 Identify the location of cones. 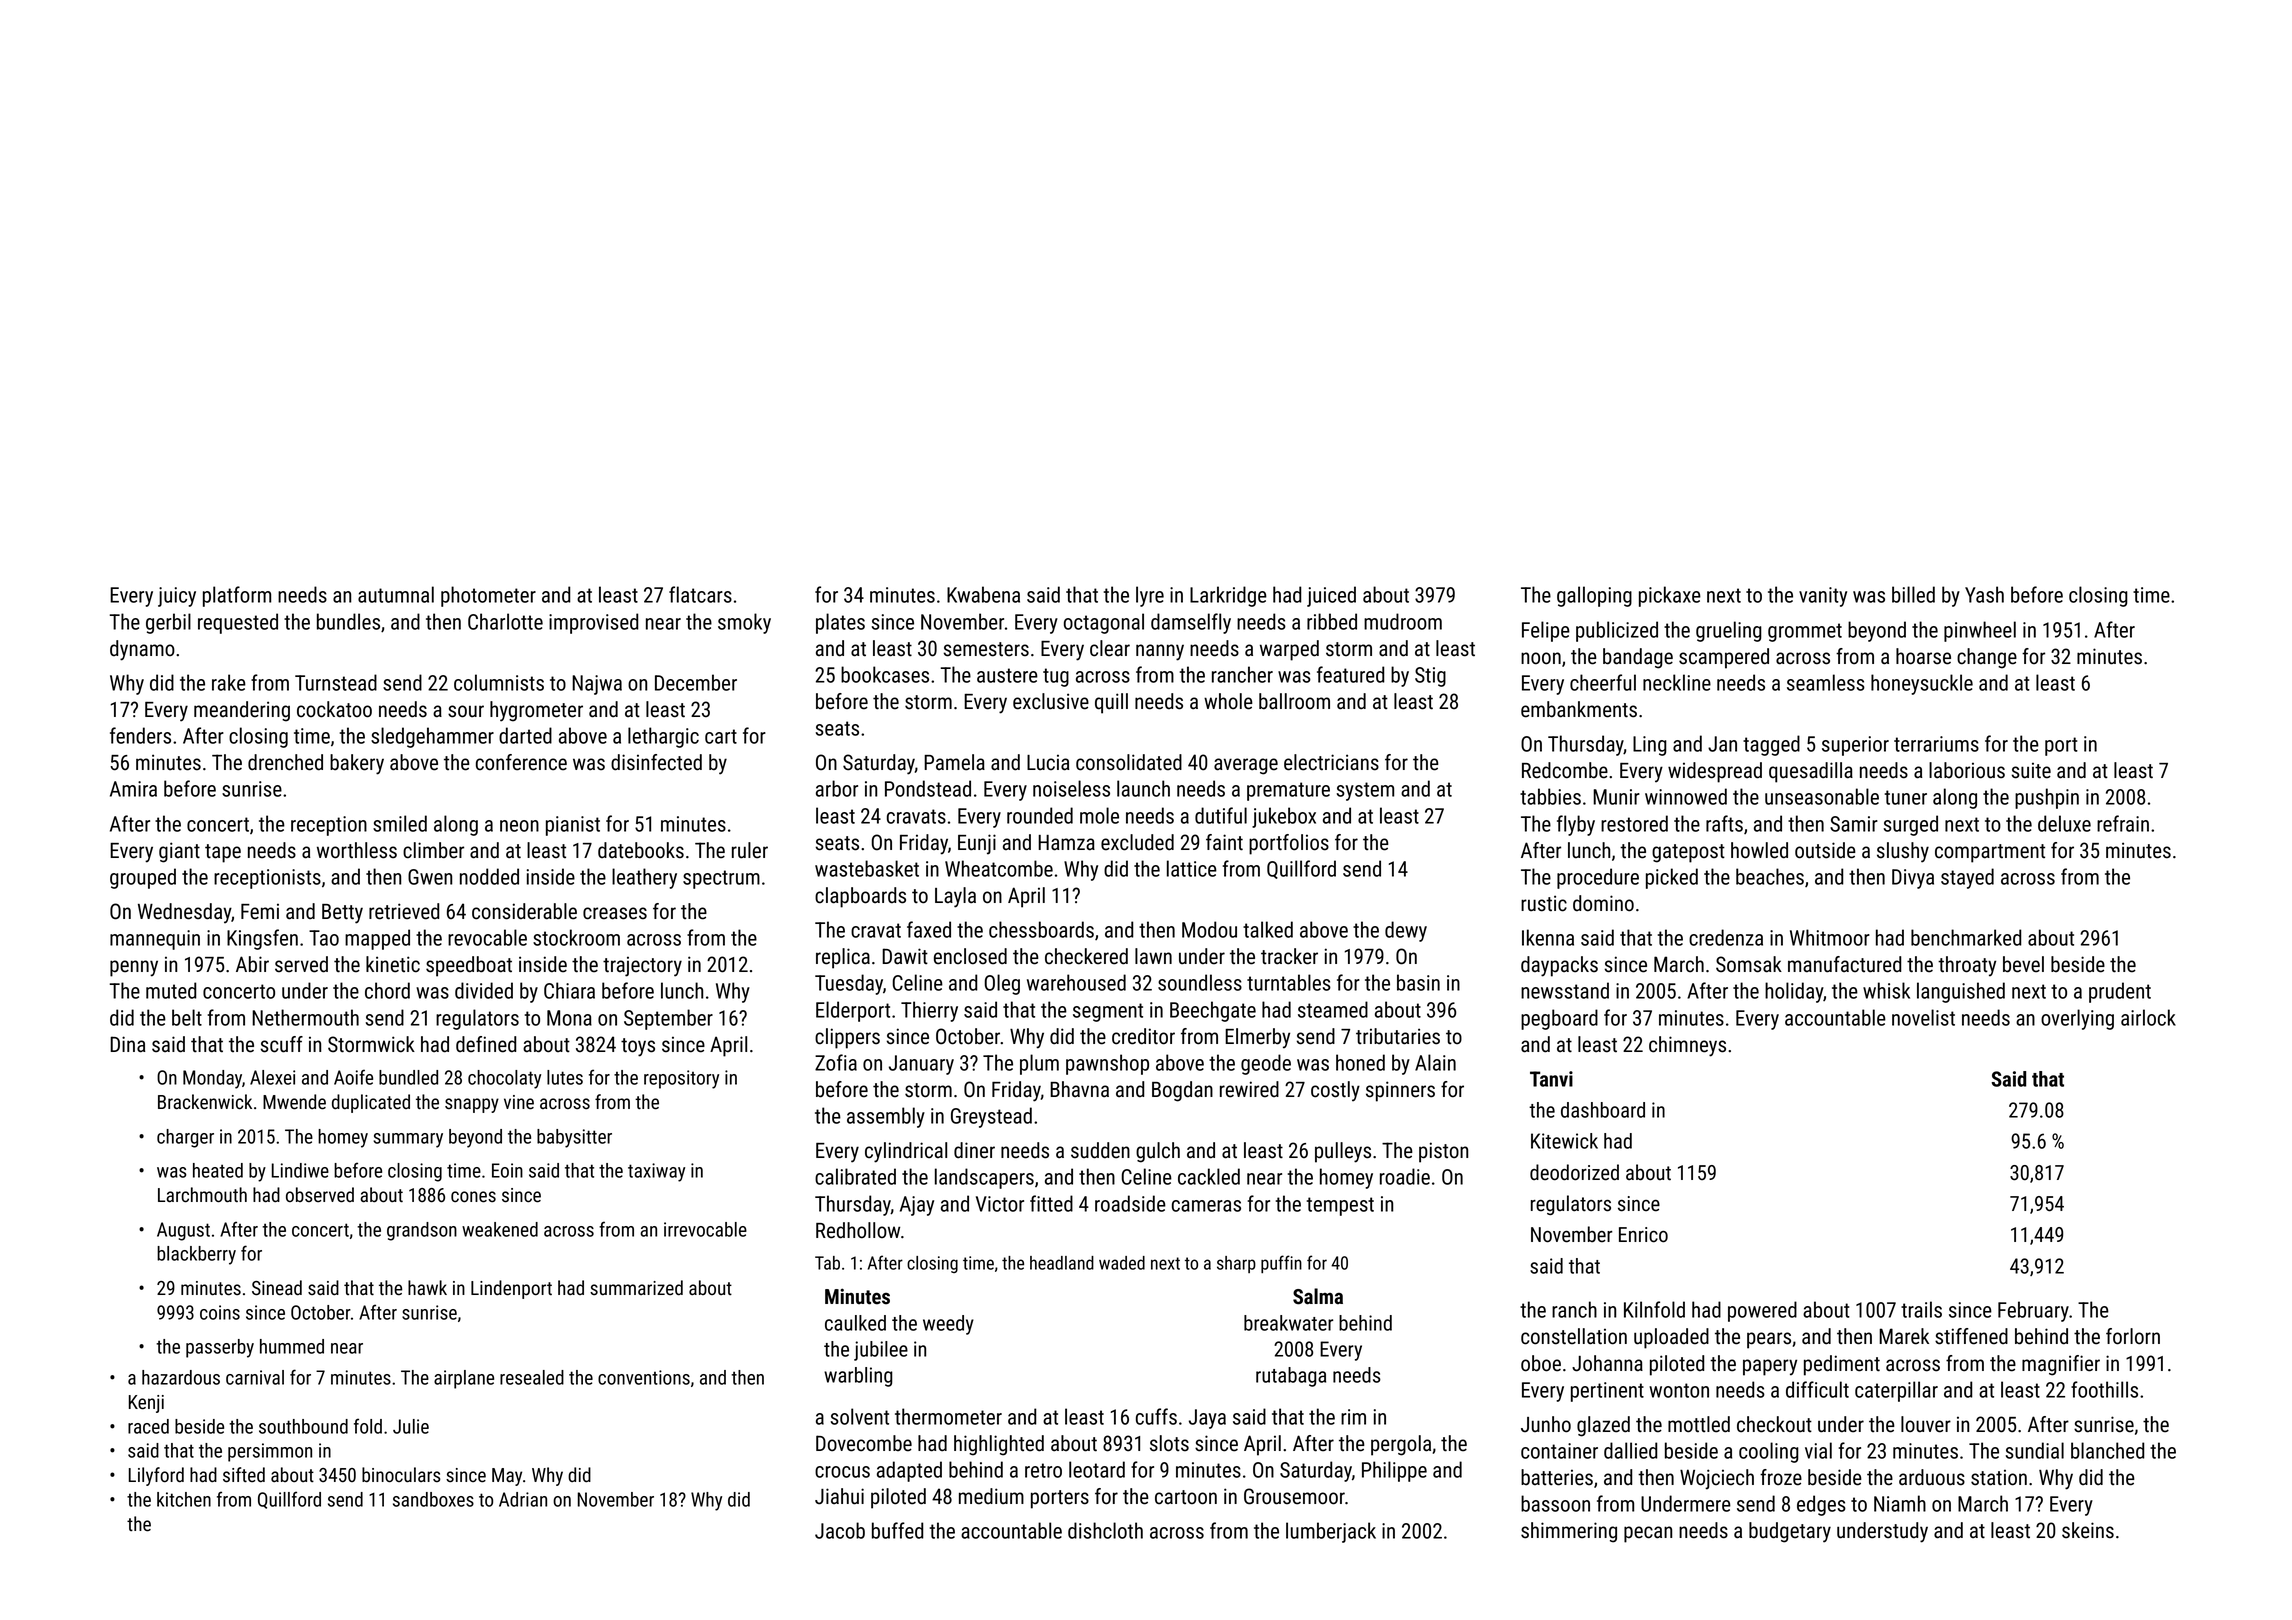
(473, 1197).
